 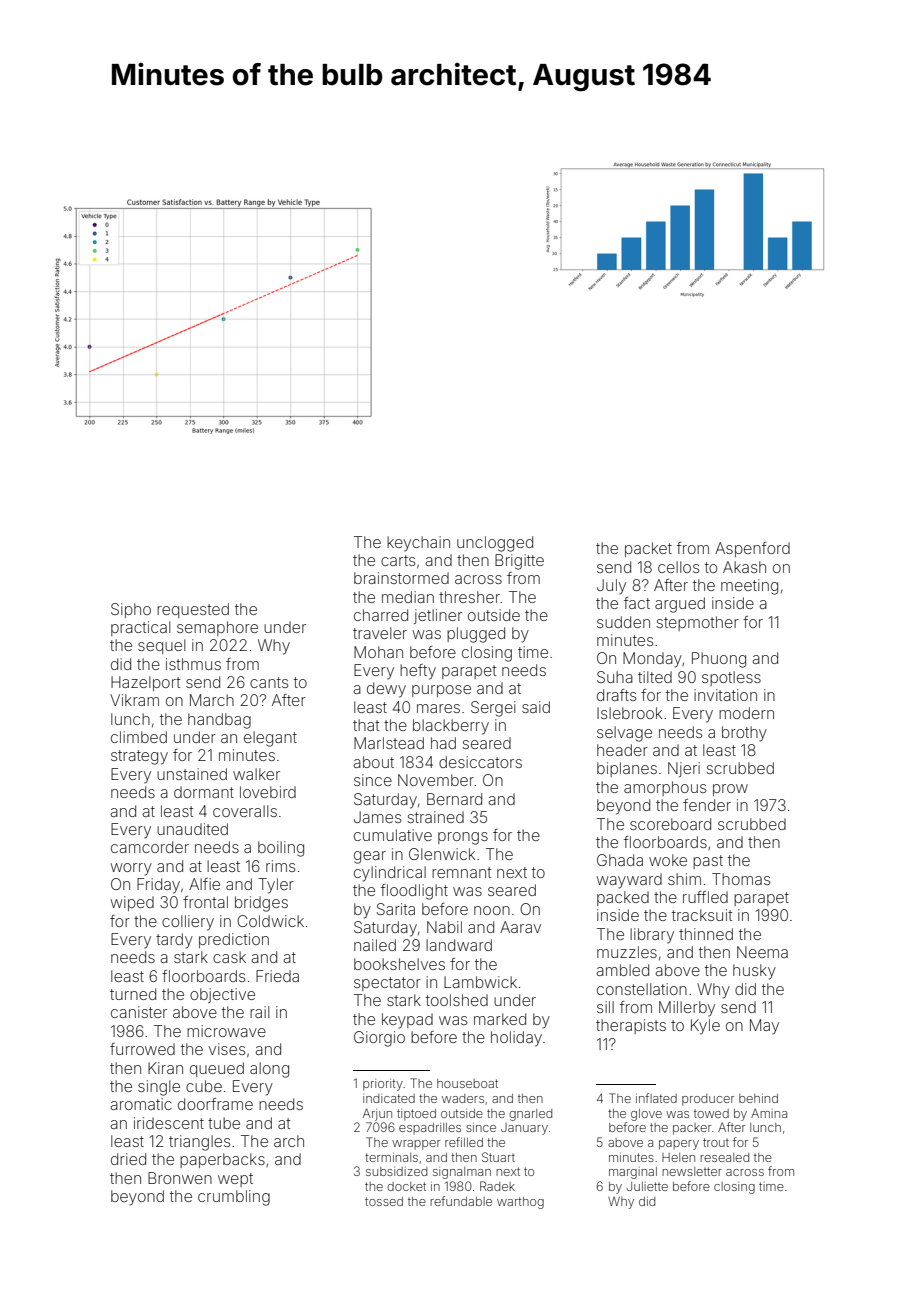 I want to click on boiling, so click(x=281, y=849).
